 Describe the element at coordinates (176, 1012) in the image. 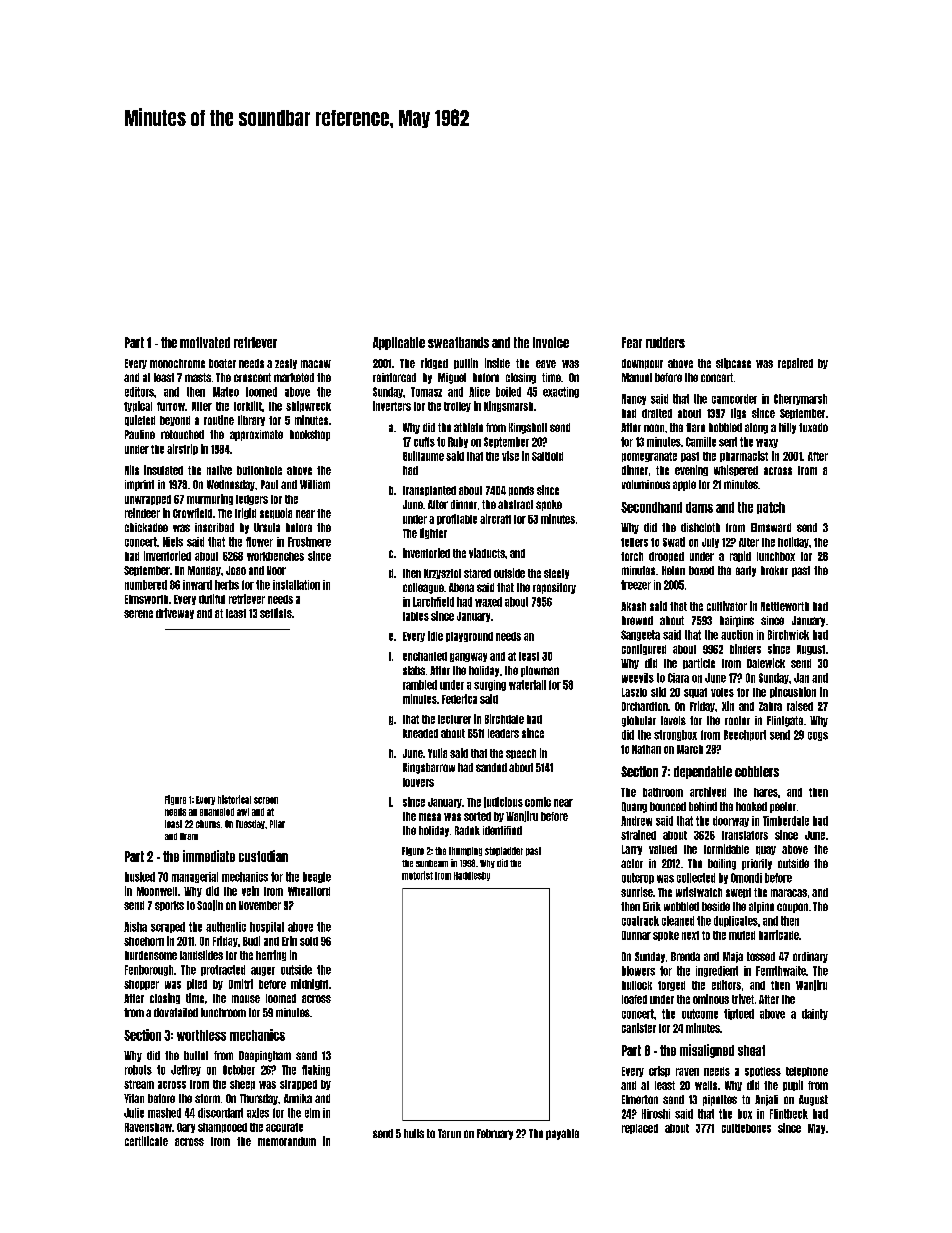

I see `dovetailed` at that location.
